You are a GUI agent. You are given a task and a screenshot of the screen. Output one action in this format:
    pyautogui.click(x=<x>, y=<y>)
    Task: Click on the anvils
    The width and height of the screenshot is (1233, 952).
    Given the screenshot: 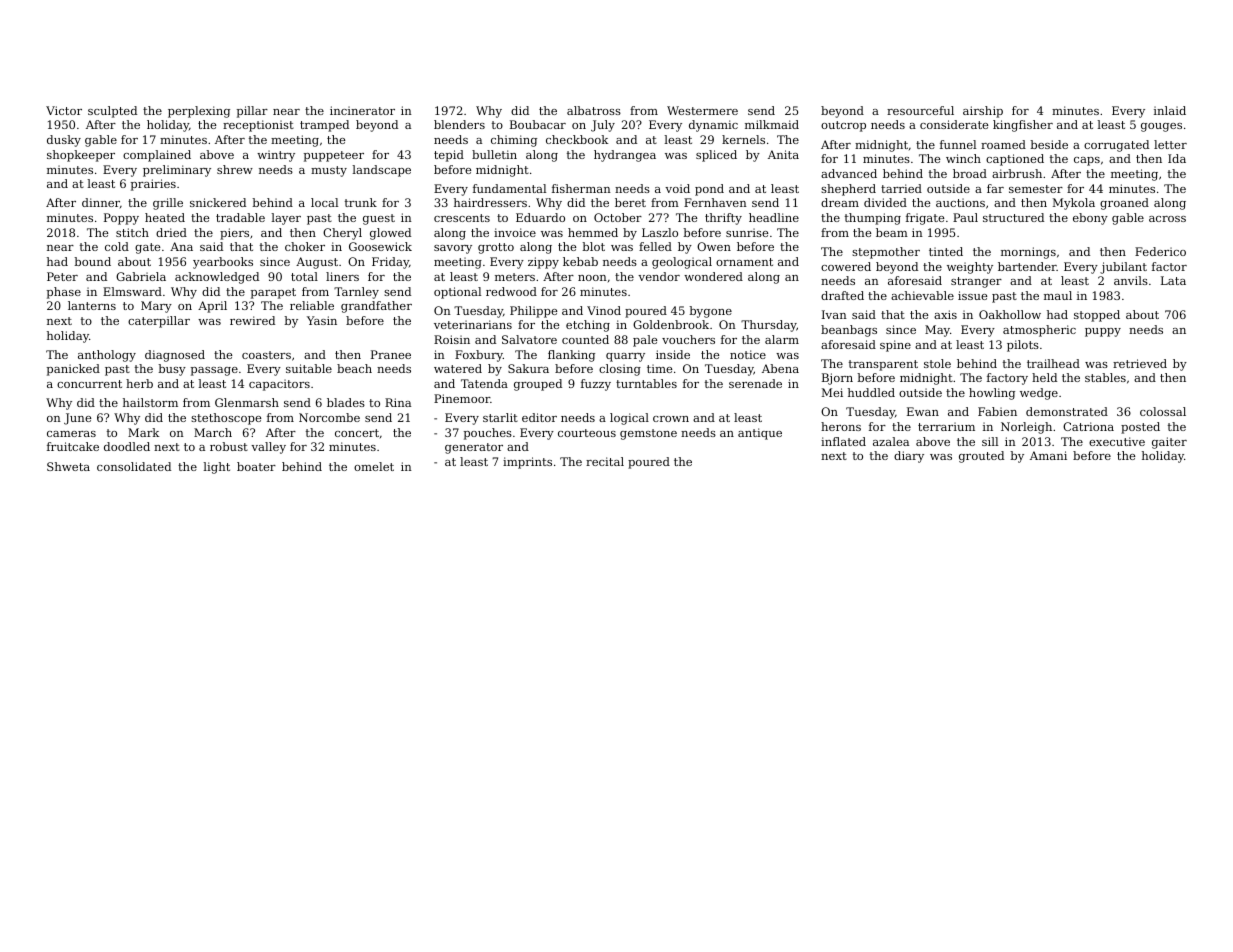 What is the action you would take?
    pyautogui.click(x=1131, y=280)
